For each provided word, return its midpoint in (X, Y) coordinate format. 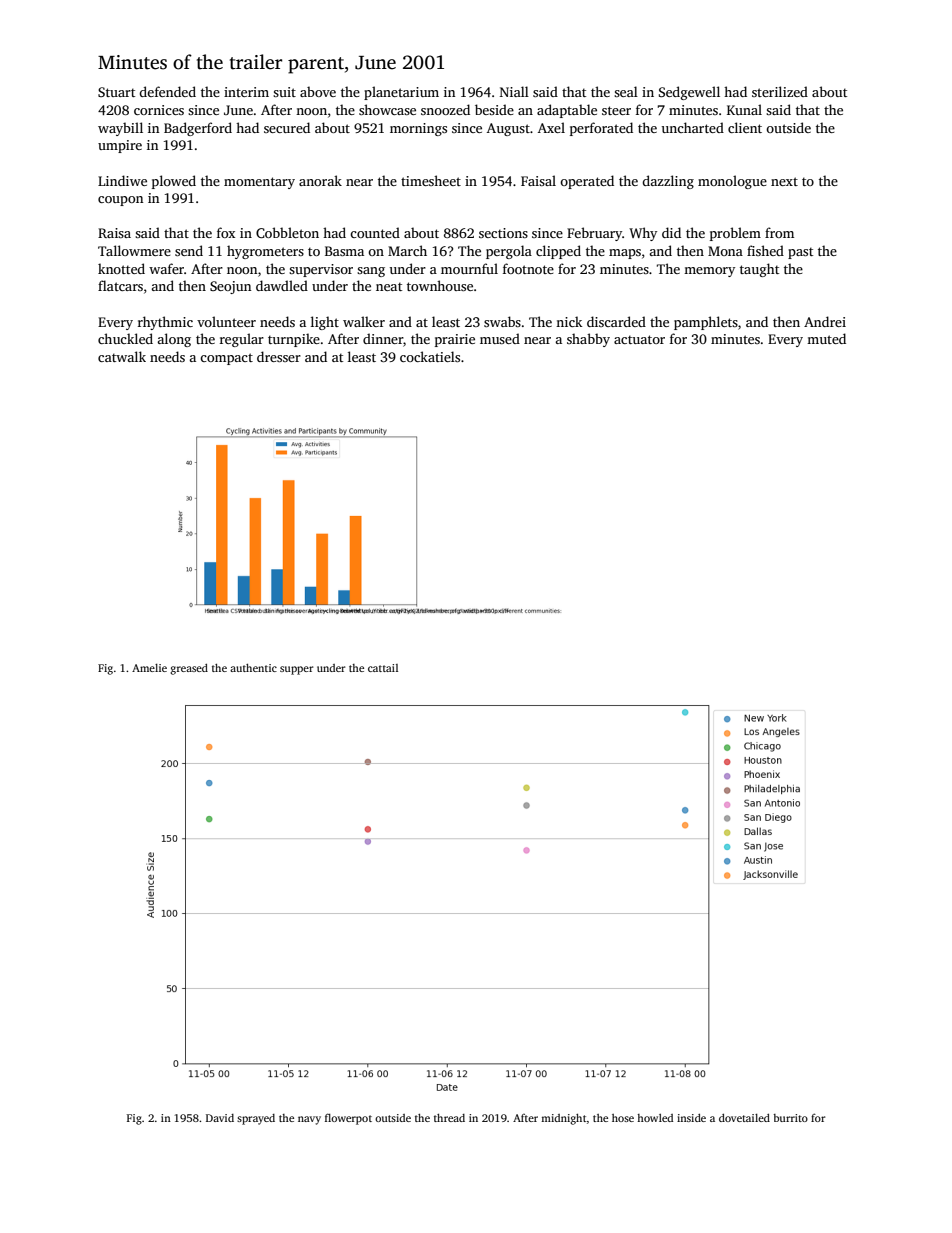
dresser (279, 356)
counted (375, 232)
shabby (588, 340)
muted (826, 338)
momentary (259, 183)
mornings (418, 129)
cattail (383, 668)
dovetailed (744, 1118)
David (220, 1118)
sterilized (780, 91)
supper (296, 670)
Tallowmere (134, 250)
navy (309, 1120)
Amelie (149, 668)
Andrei (825, 321)
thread (449, 1118)
